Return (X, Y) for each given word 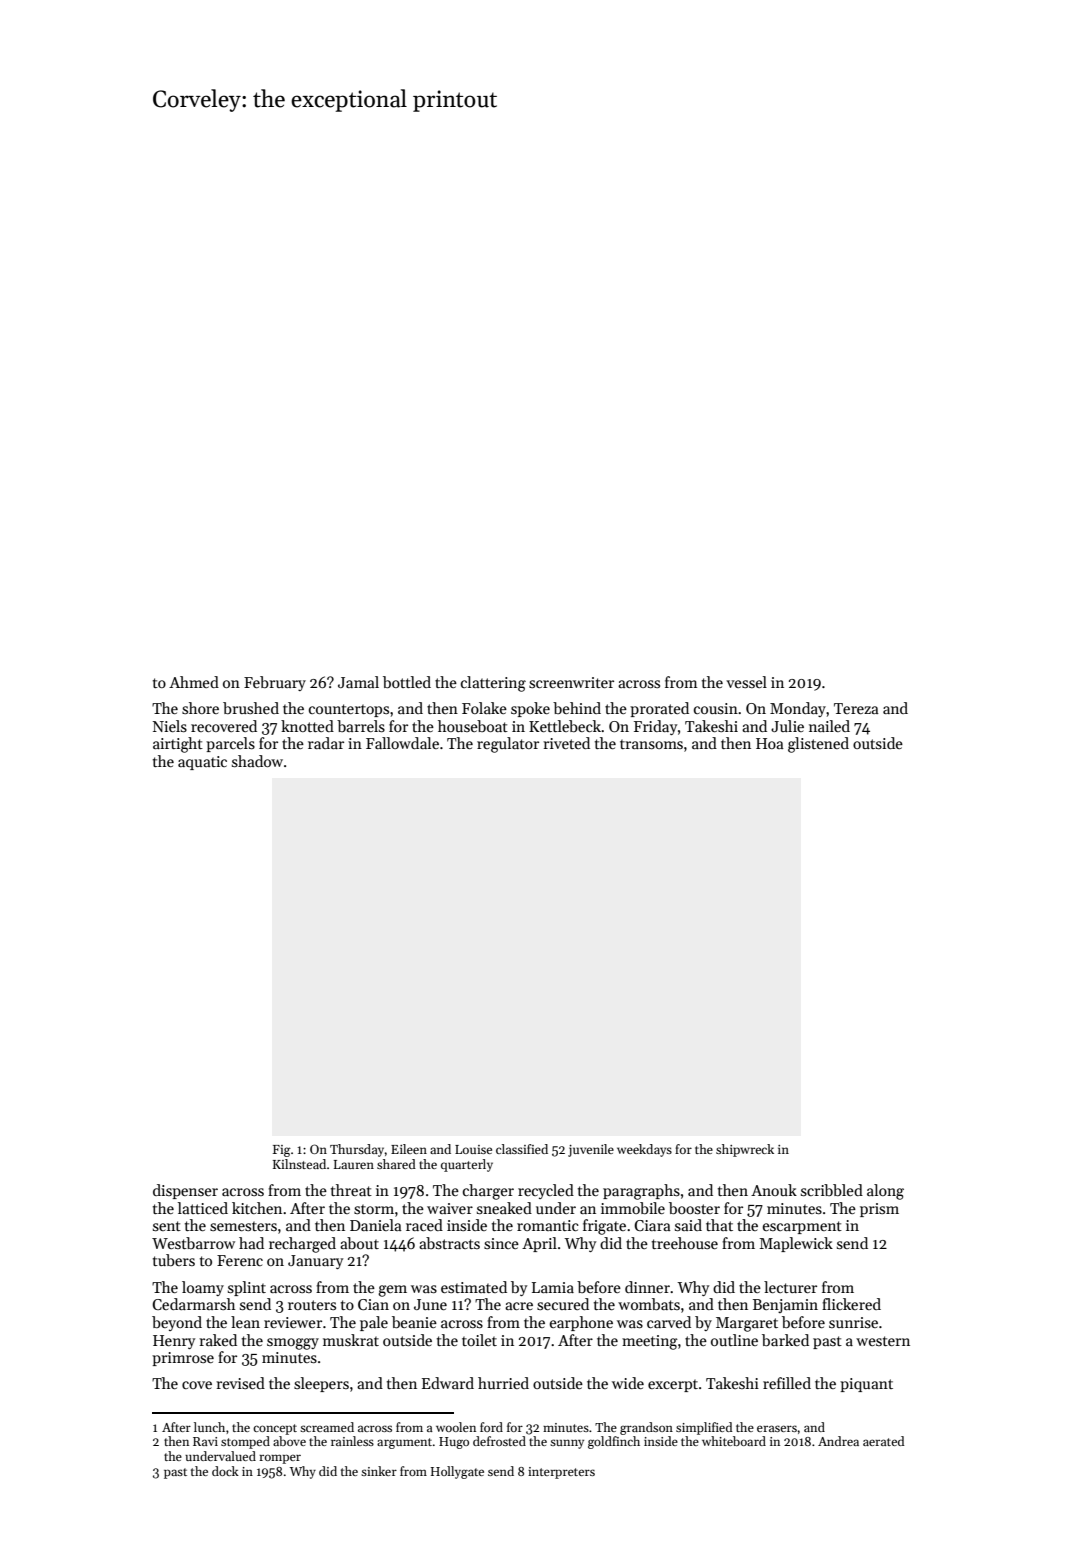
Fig (282, 1151)
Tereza (856, 708)
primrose (183, 1359)
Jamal (358, 682)
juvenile (591, 1150)
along (885, 1192)
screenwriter (571, 682)
